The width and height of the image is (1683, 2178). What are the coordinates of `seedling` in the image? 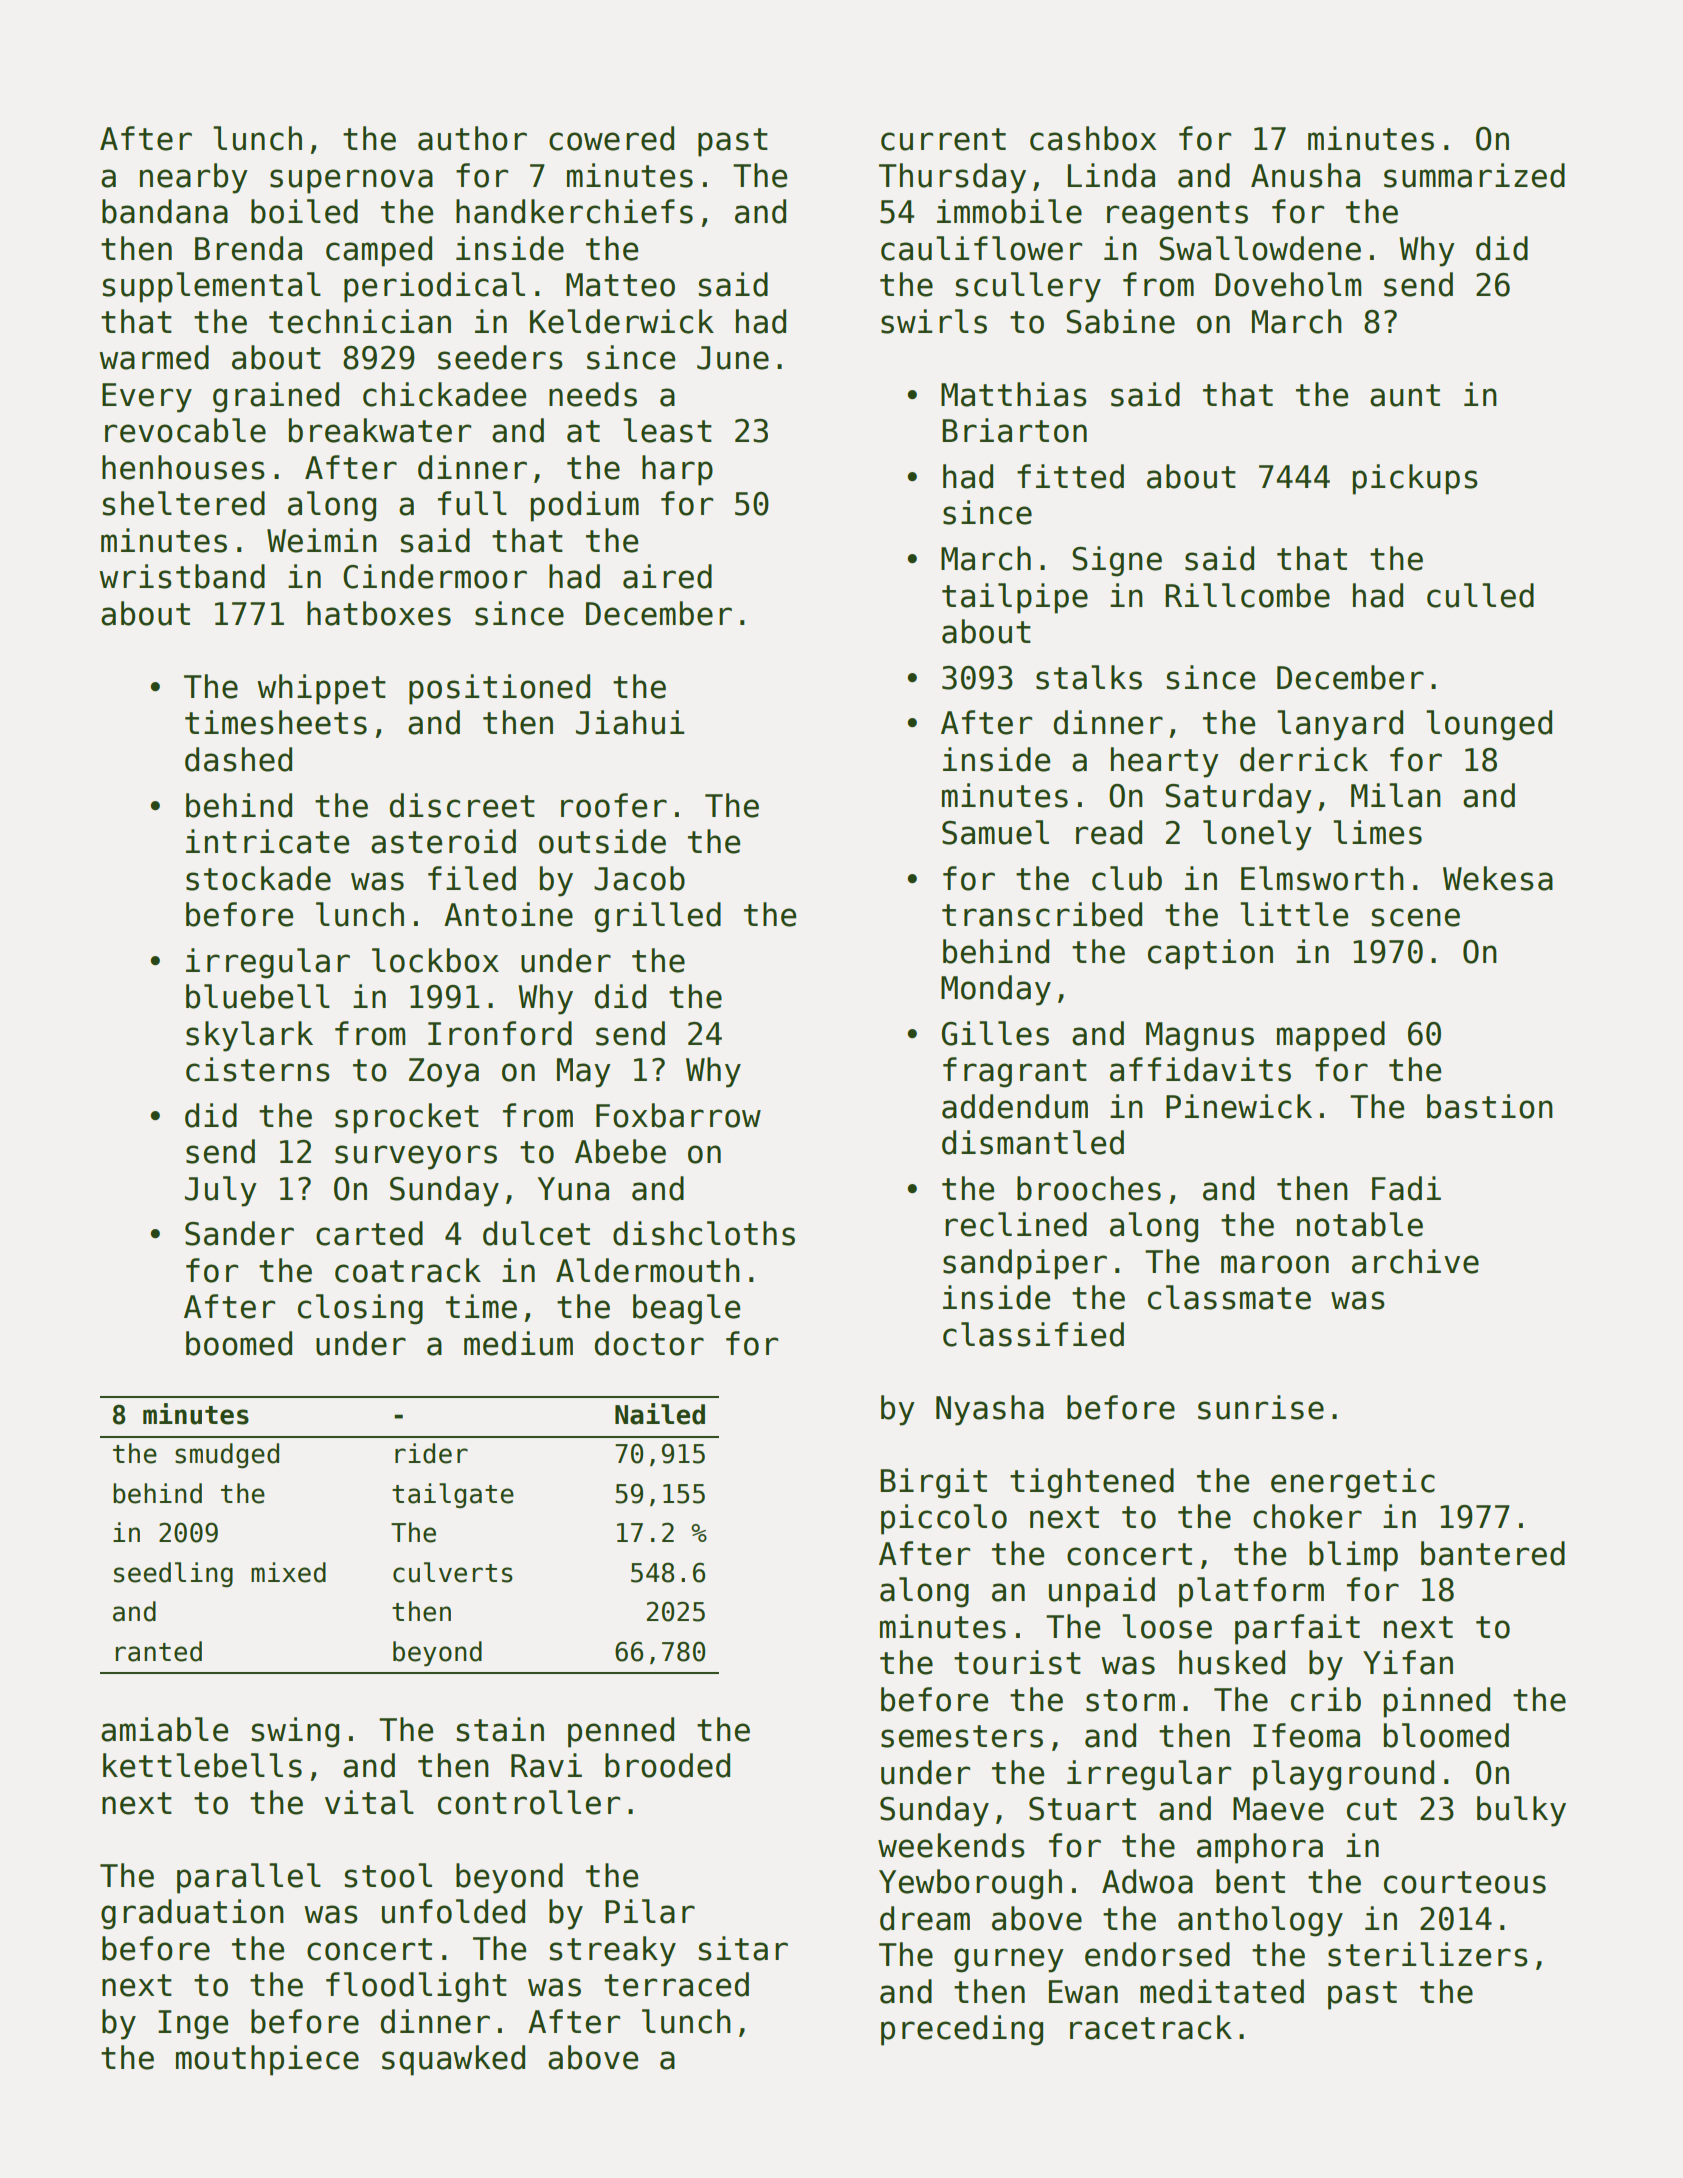 It's located at (173, 1574).
